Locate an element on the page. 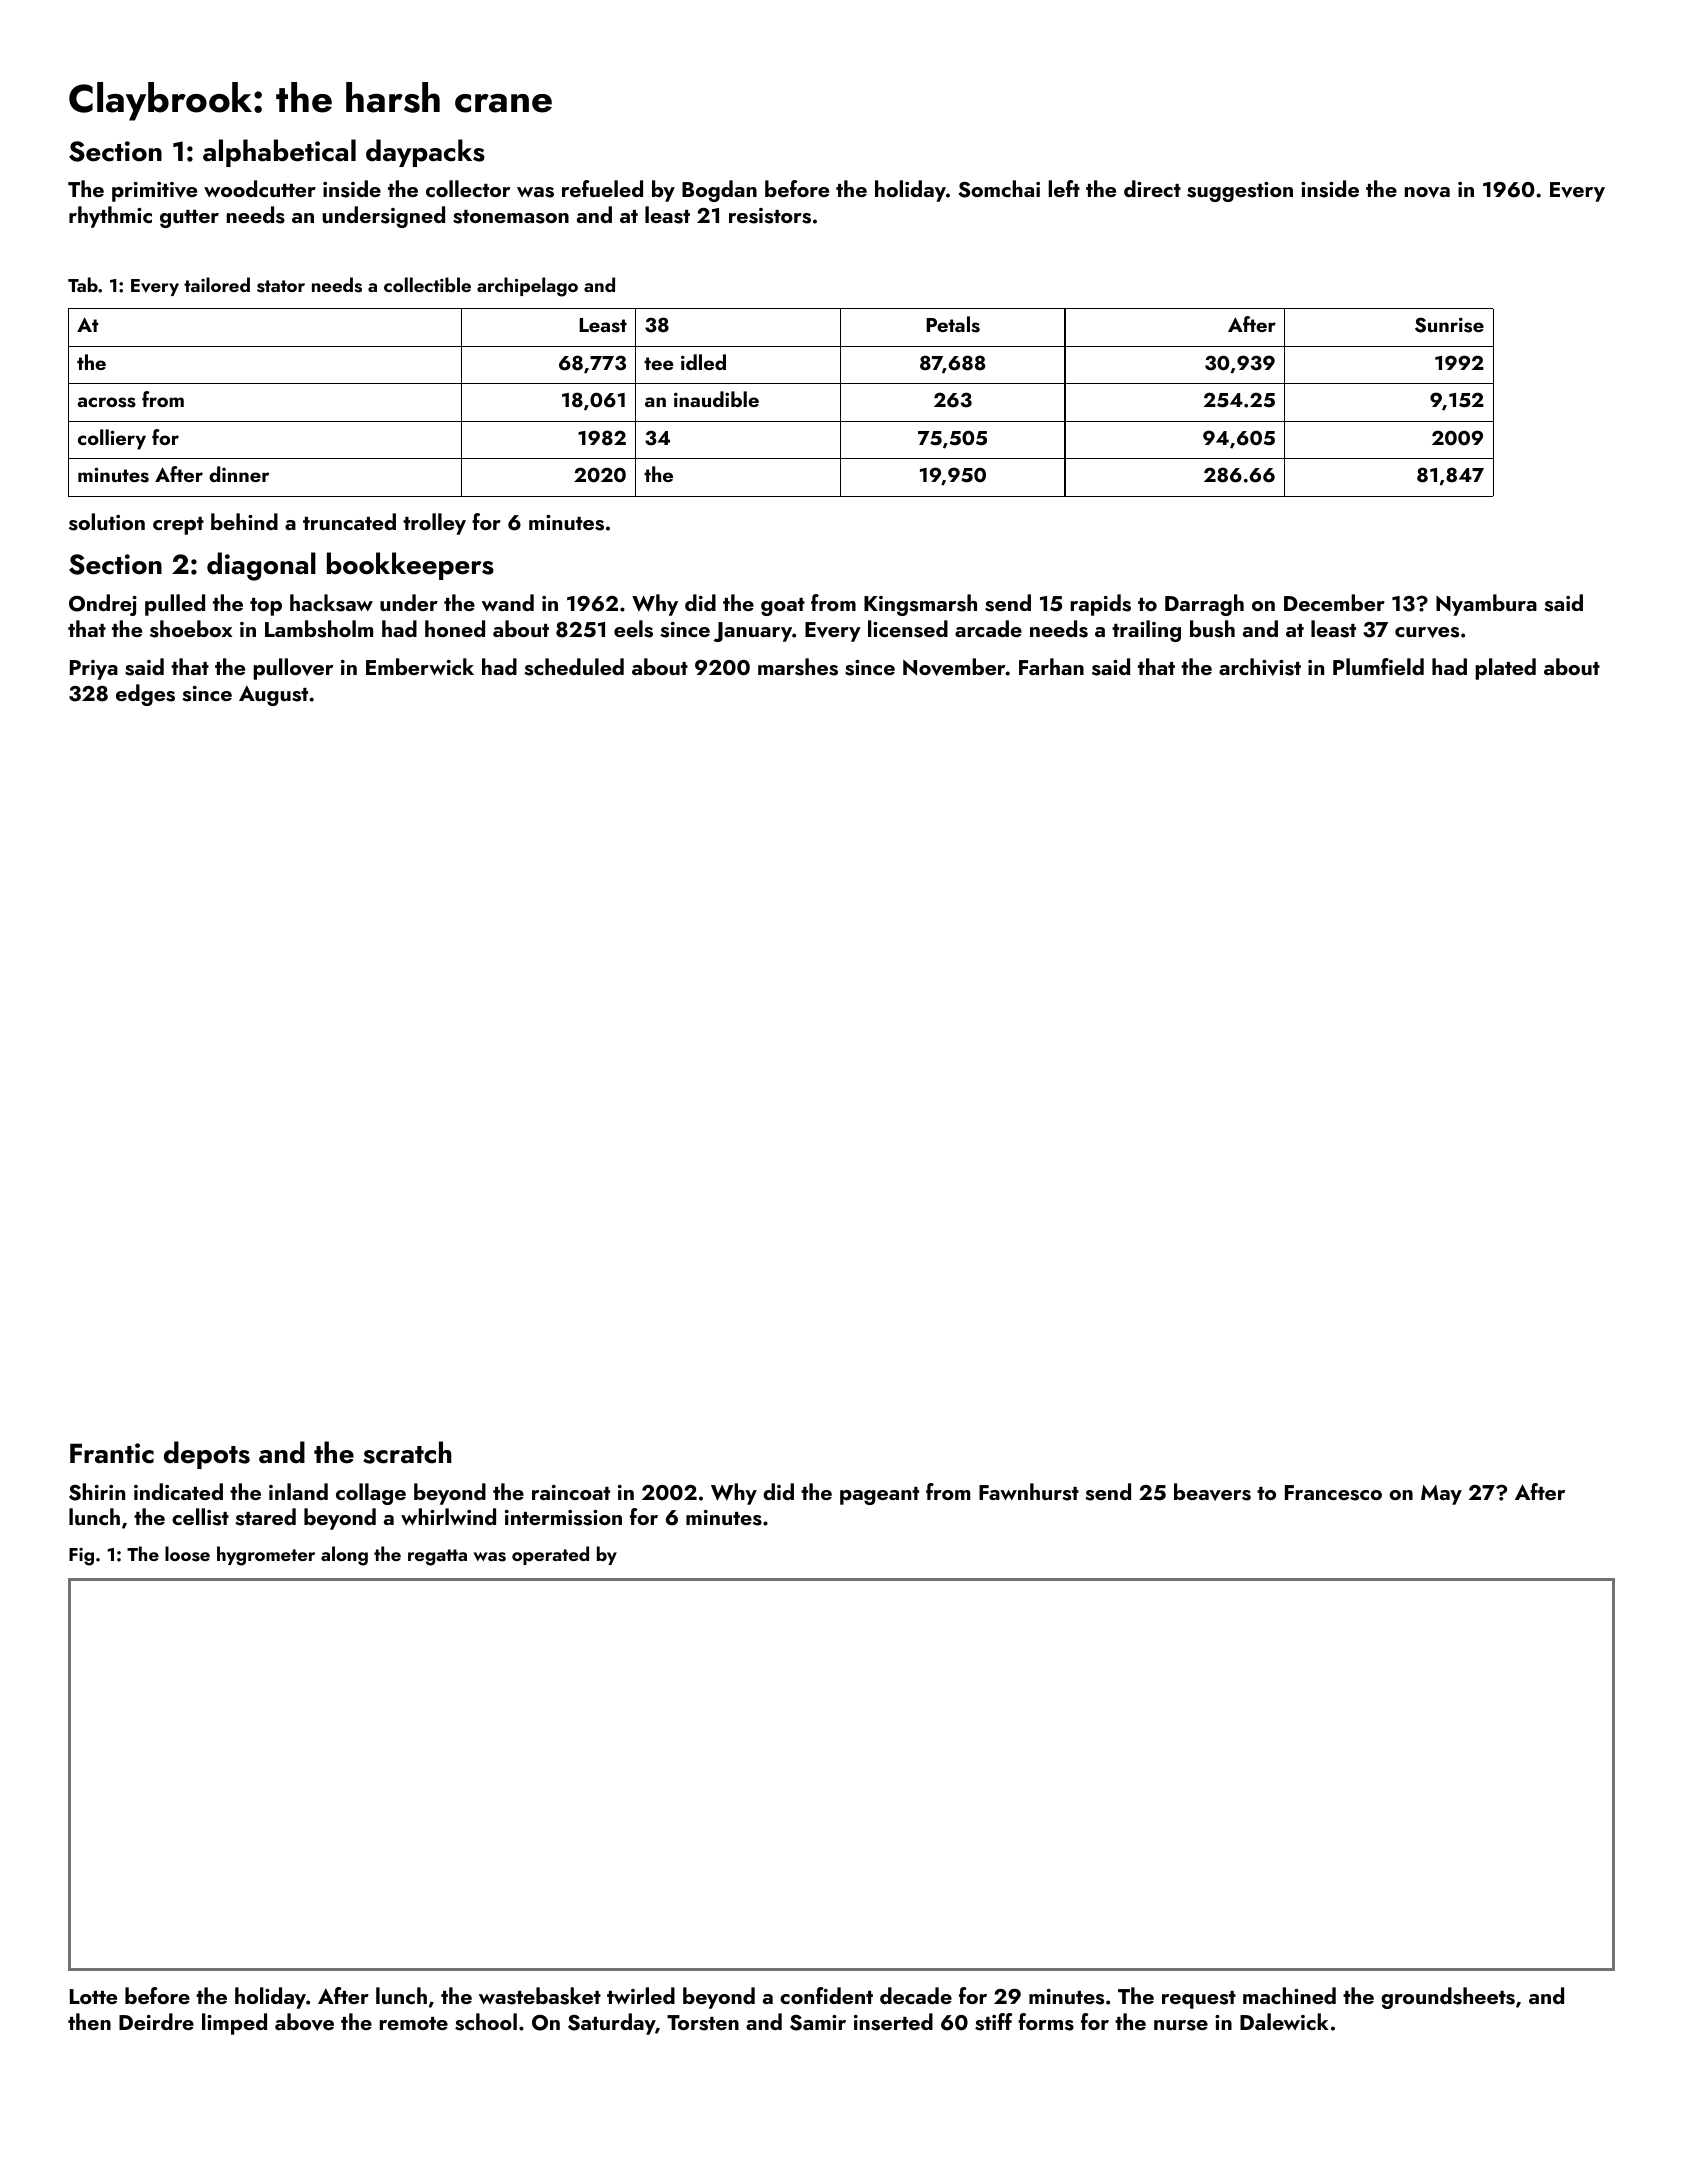 The height and width of the image is (2178, 1683). May is located at coordinates (1441, 1495).
